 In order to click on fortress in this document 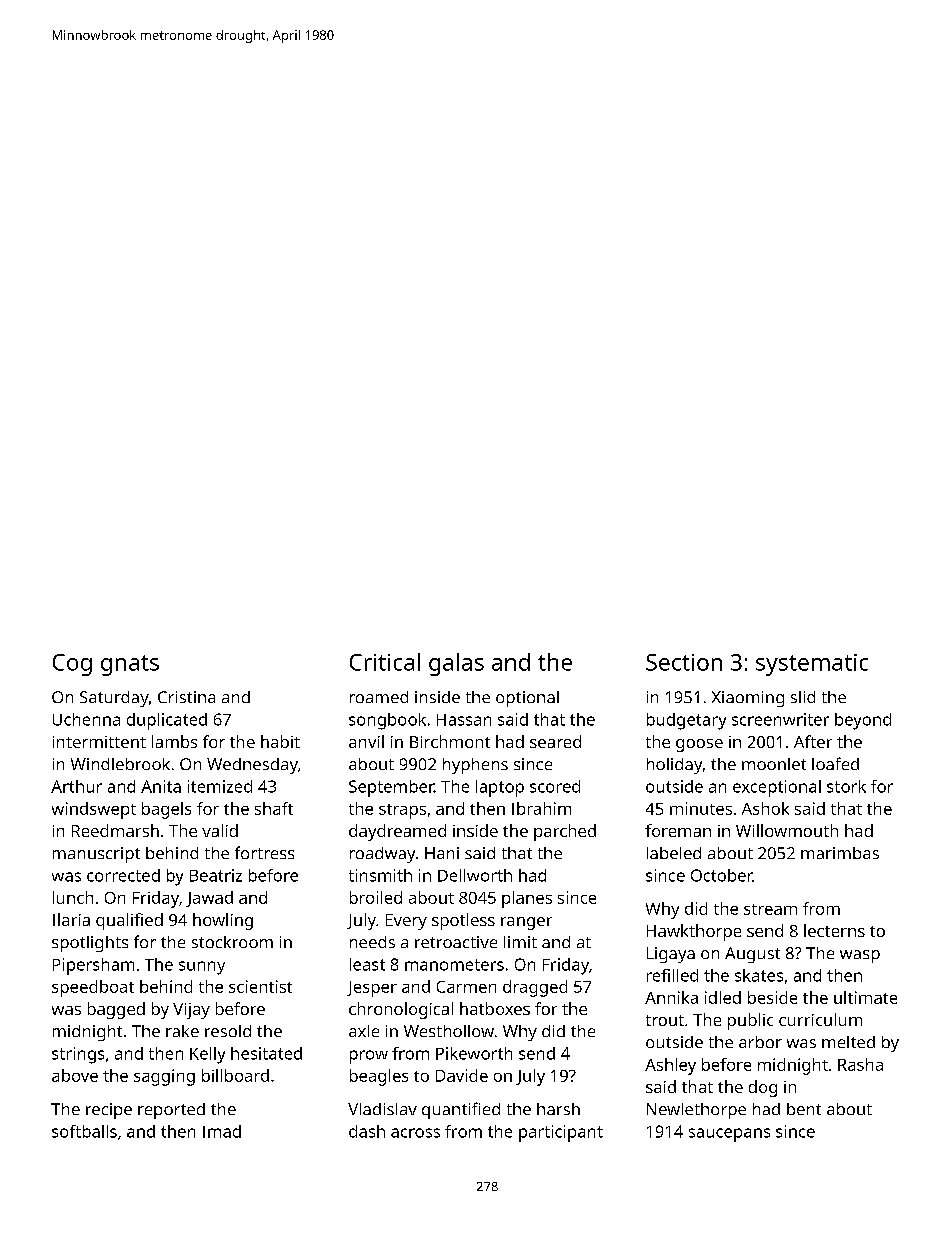, I will do `click(264, 852)`.
